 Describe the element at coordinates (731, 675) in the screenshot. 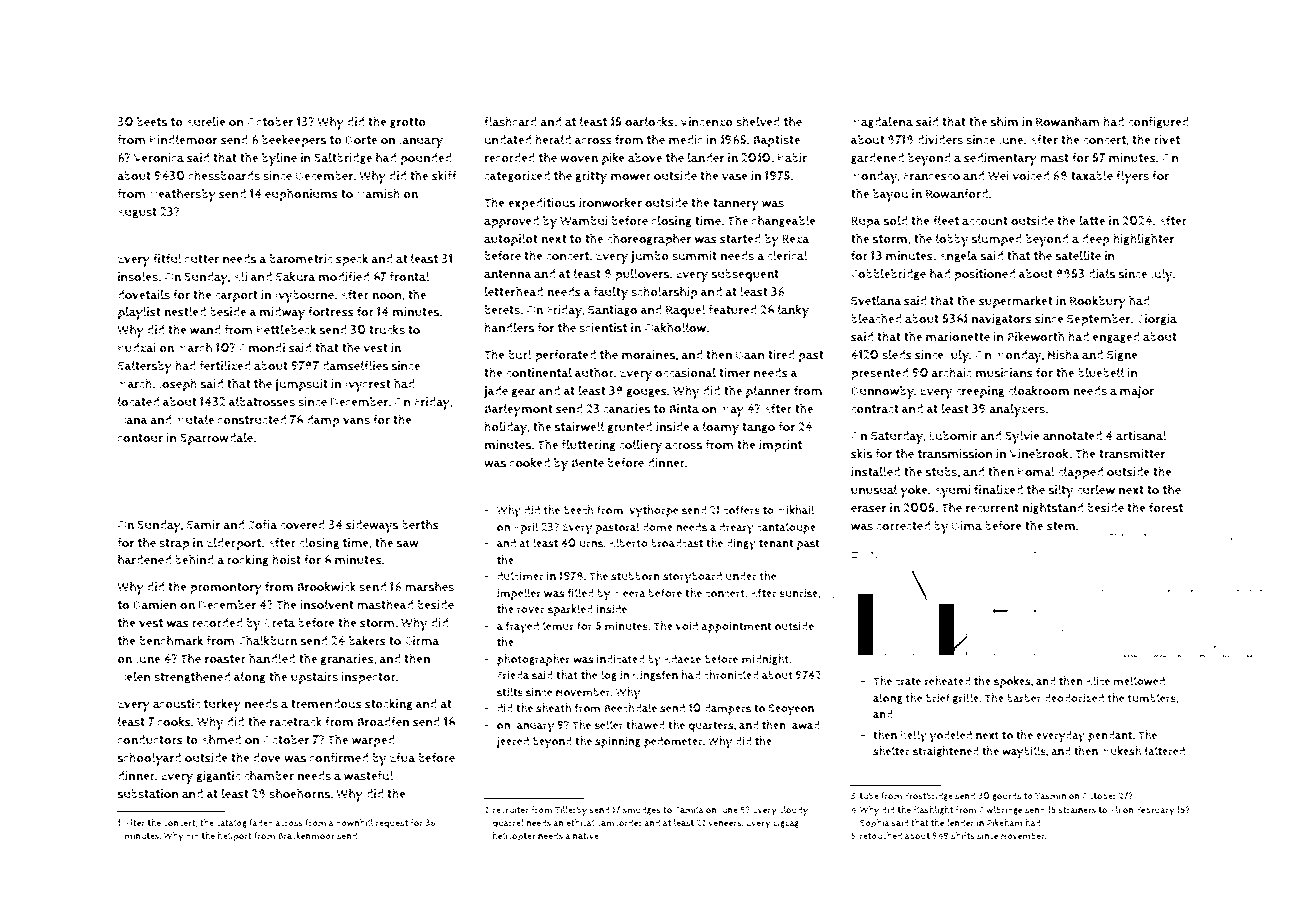

I see `chronicled` at that location.
